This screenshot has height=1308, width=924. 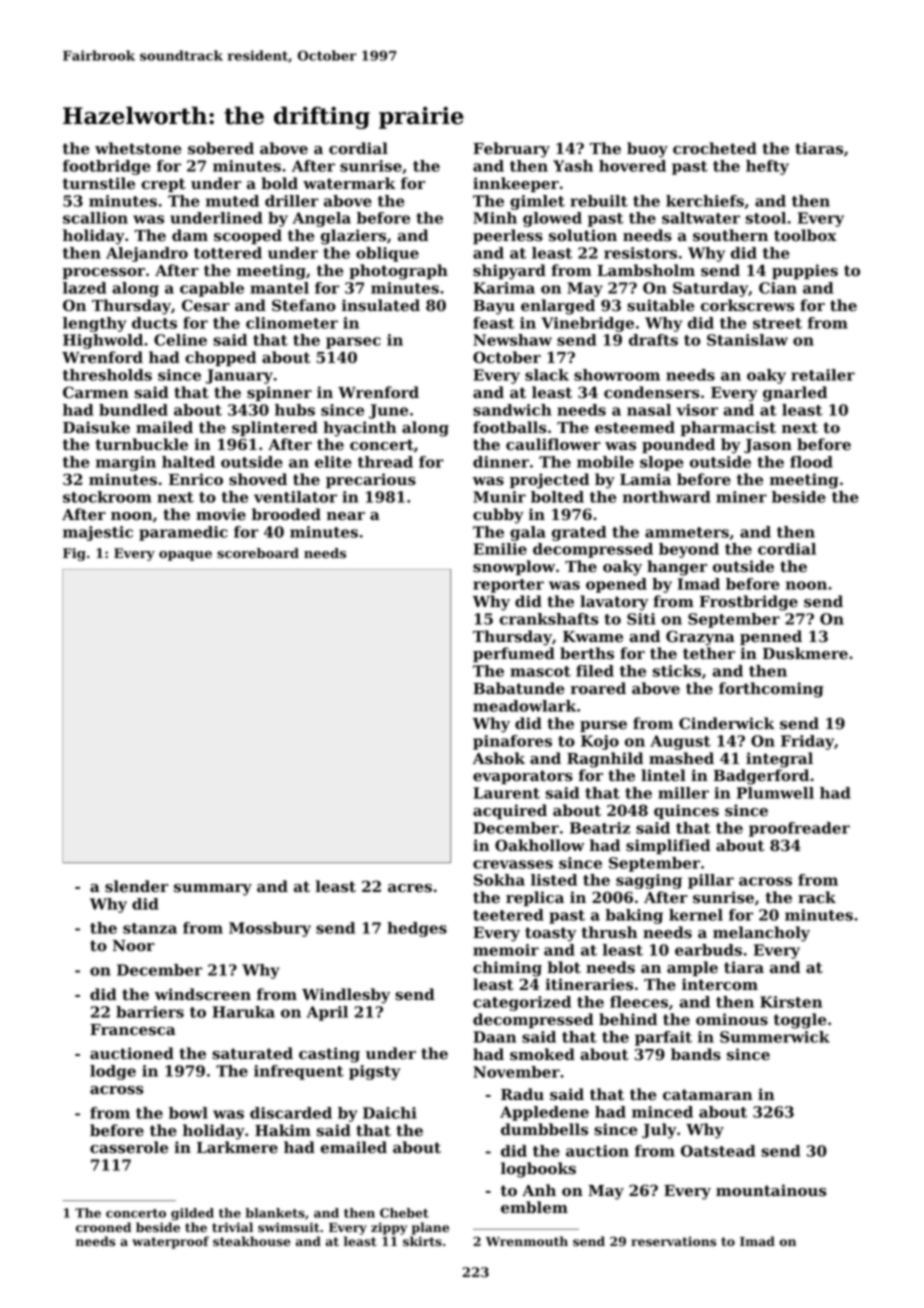 I want to click on acquired, so click(x=510, y=811).
